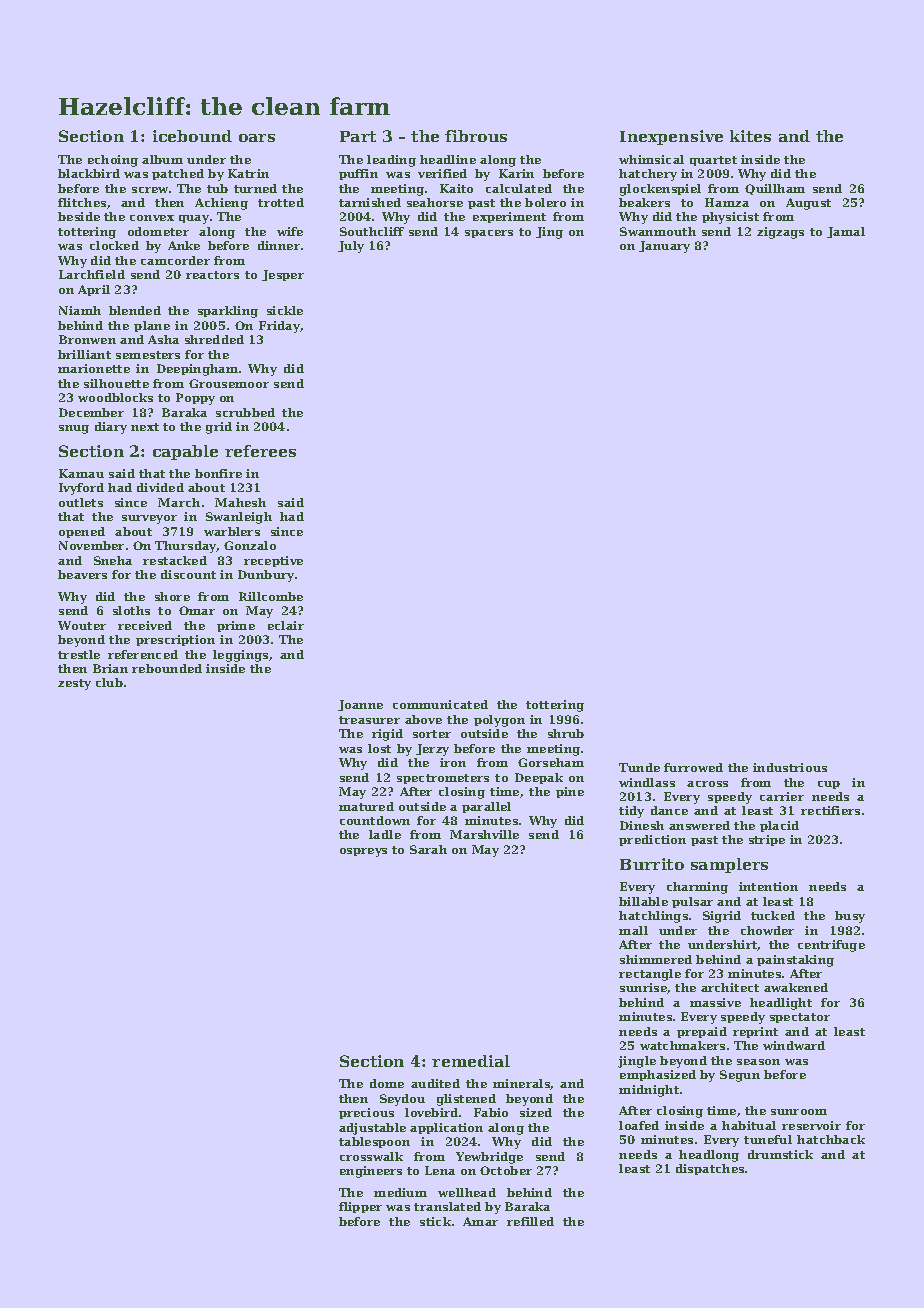 Image resolution: width=924 pixels, height=1308 pixels. What do you see at coordinates (360, 1207) in the screenshot?
I see `flipper` at bounding box center [360, 1207].
